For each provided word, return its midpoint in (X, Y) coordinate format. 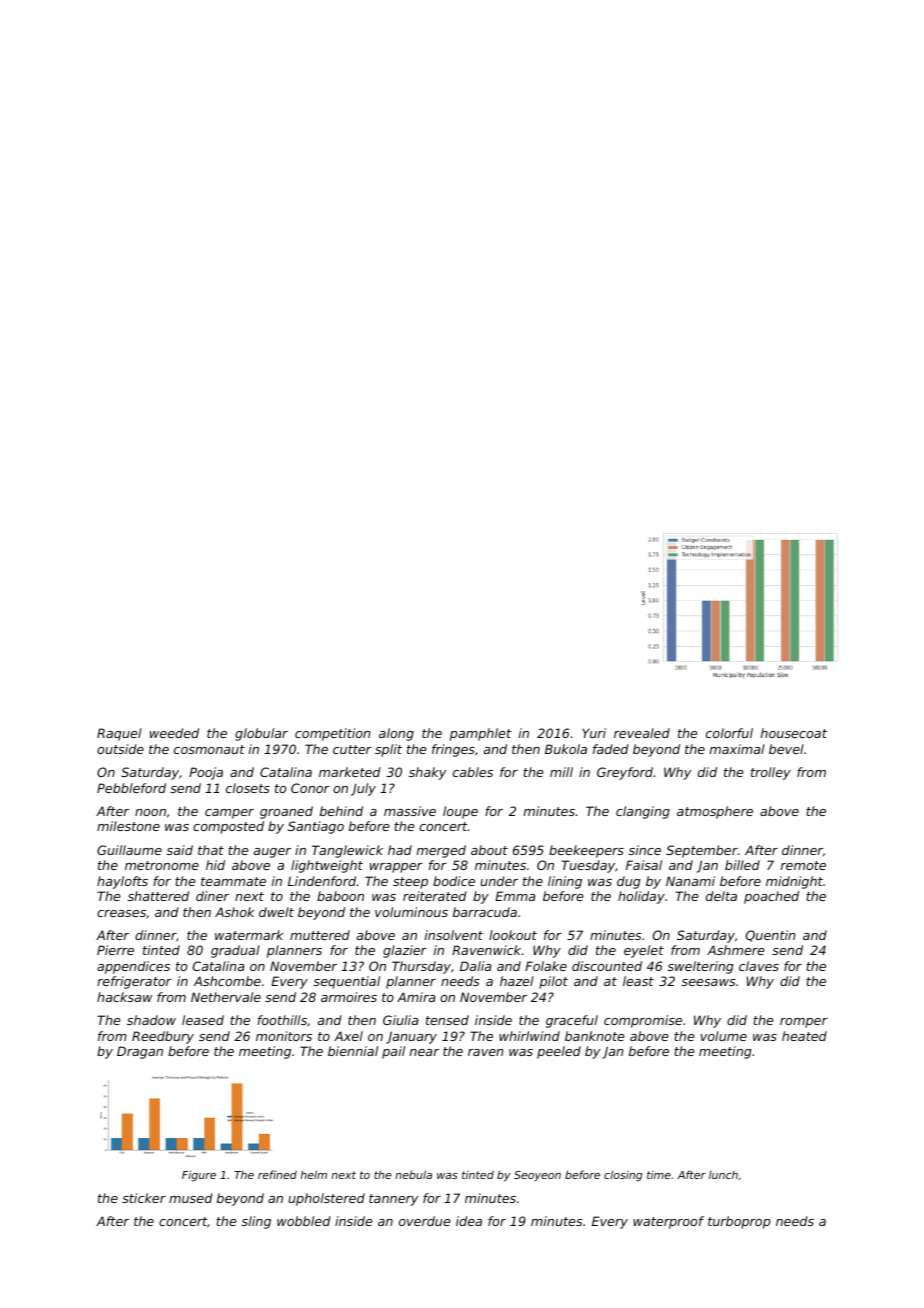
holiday (641, 897)
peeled (559, 1052)
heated (804, 1036)
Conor (310, 788)
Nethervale (226, 997)
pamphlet (481, 734)
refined (277, 1174)
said (180, 850)
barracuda (485, 912)
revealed (642, 733)
